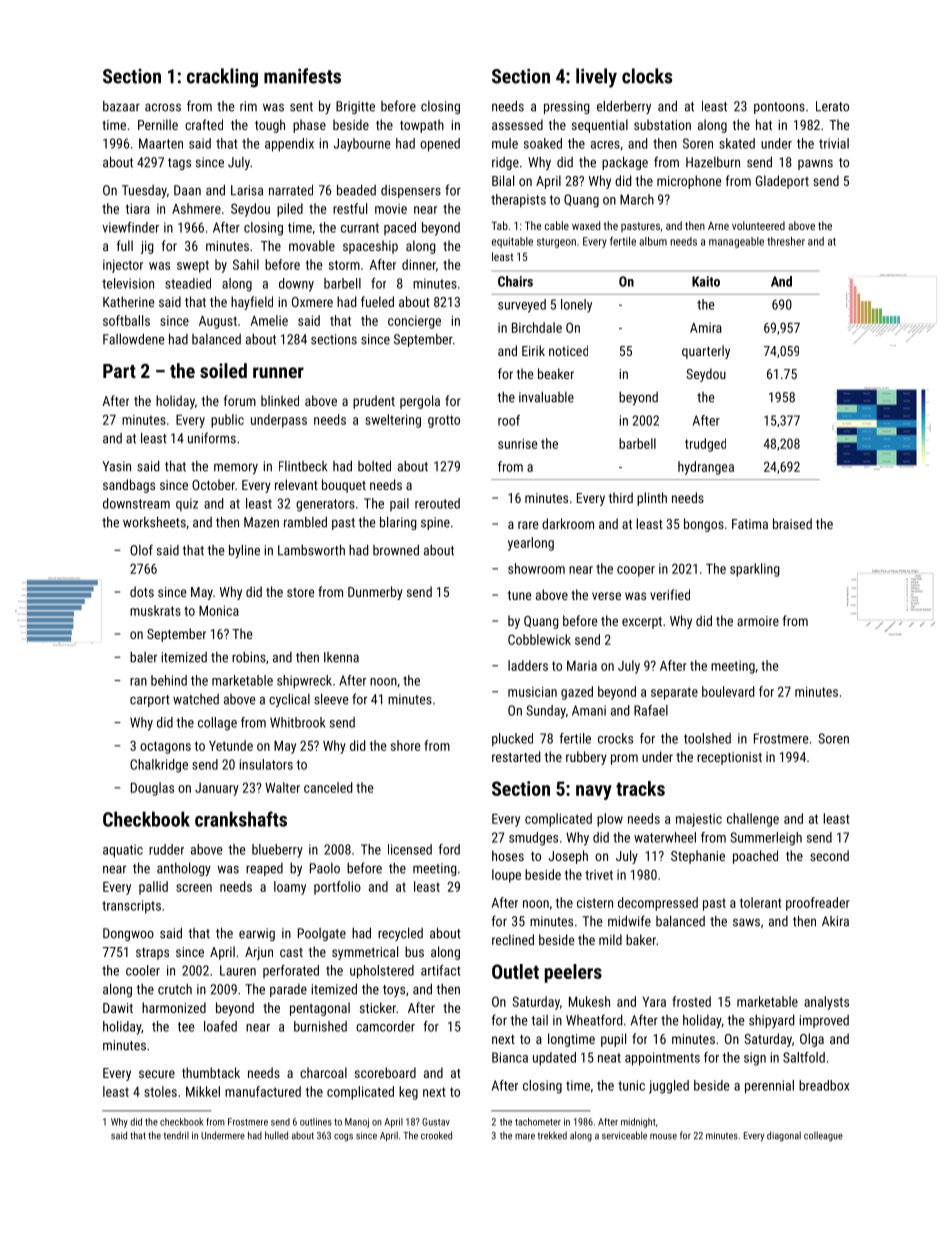  Describe the element at coordinates (594, 792) in the screenshot. I see `navy` at that location.
